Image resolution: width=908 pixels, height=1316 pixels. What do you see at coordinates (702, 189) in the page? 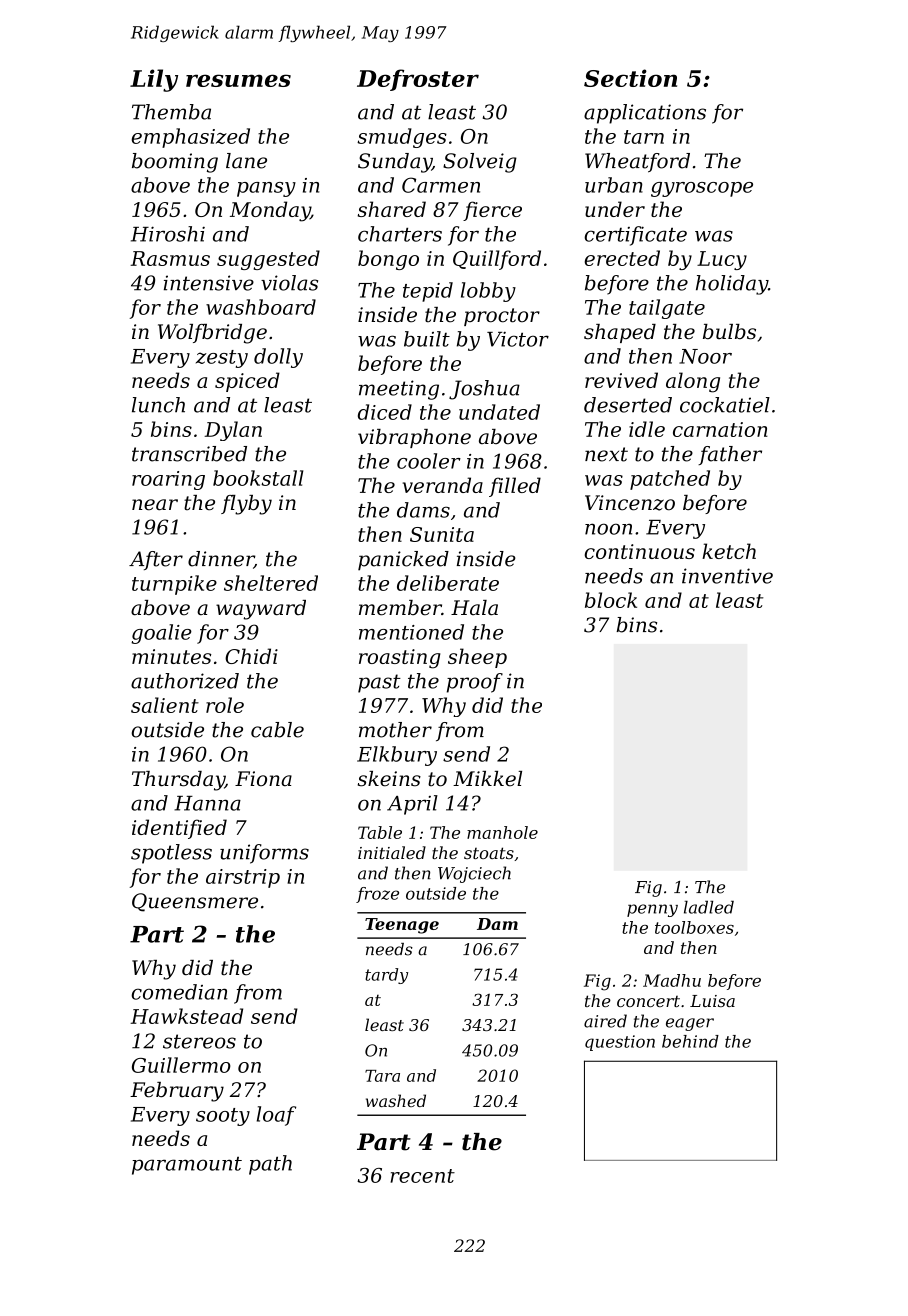
I see `gyroscope` at bounding box center [702, 189].
